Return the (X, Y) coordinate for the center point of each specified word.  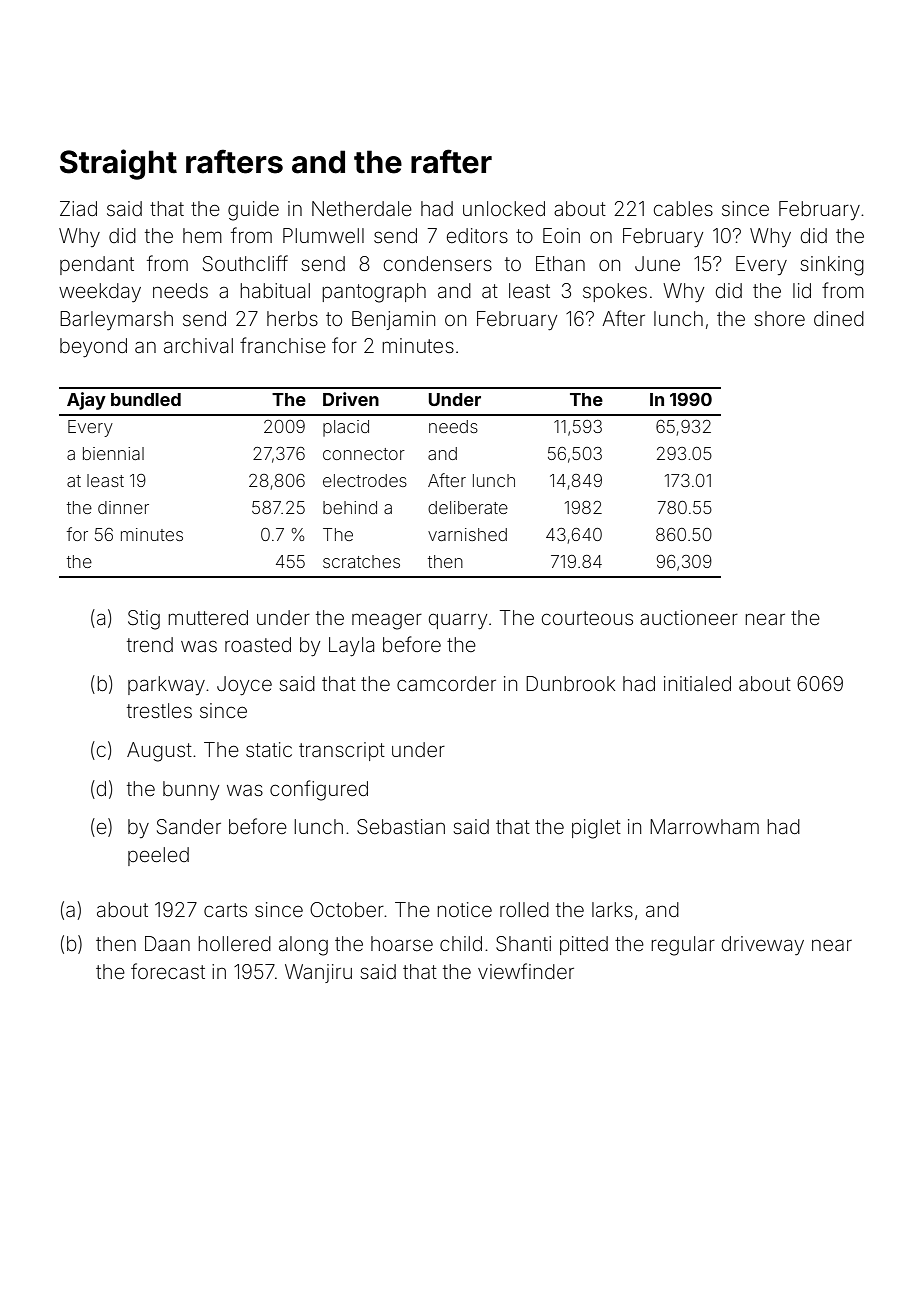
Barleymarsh (116, 320)
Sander (189, 827)
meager (387, 621)
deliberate (468, 507)
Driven (351, 399)
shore (779, 318)
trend (150, 644)
